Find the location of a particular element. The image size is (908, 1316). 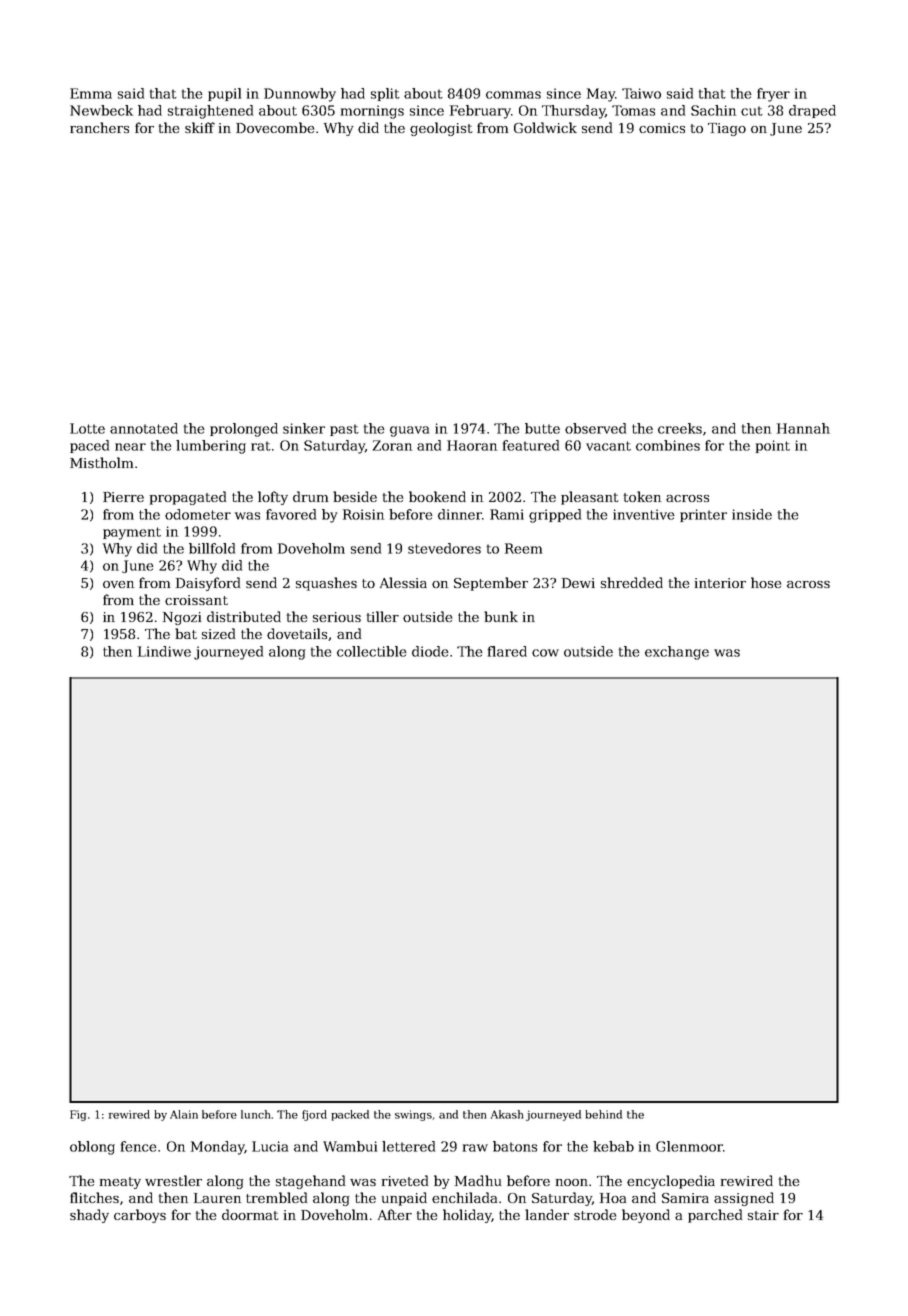

Lindiwe is located at coordinates (164, 651).
